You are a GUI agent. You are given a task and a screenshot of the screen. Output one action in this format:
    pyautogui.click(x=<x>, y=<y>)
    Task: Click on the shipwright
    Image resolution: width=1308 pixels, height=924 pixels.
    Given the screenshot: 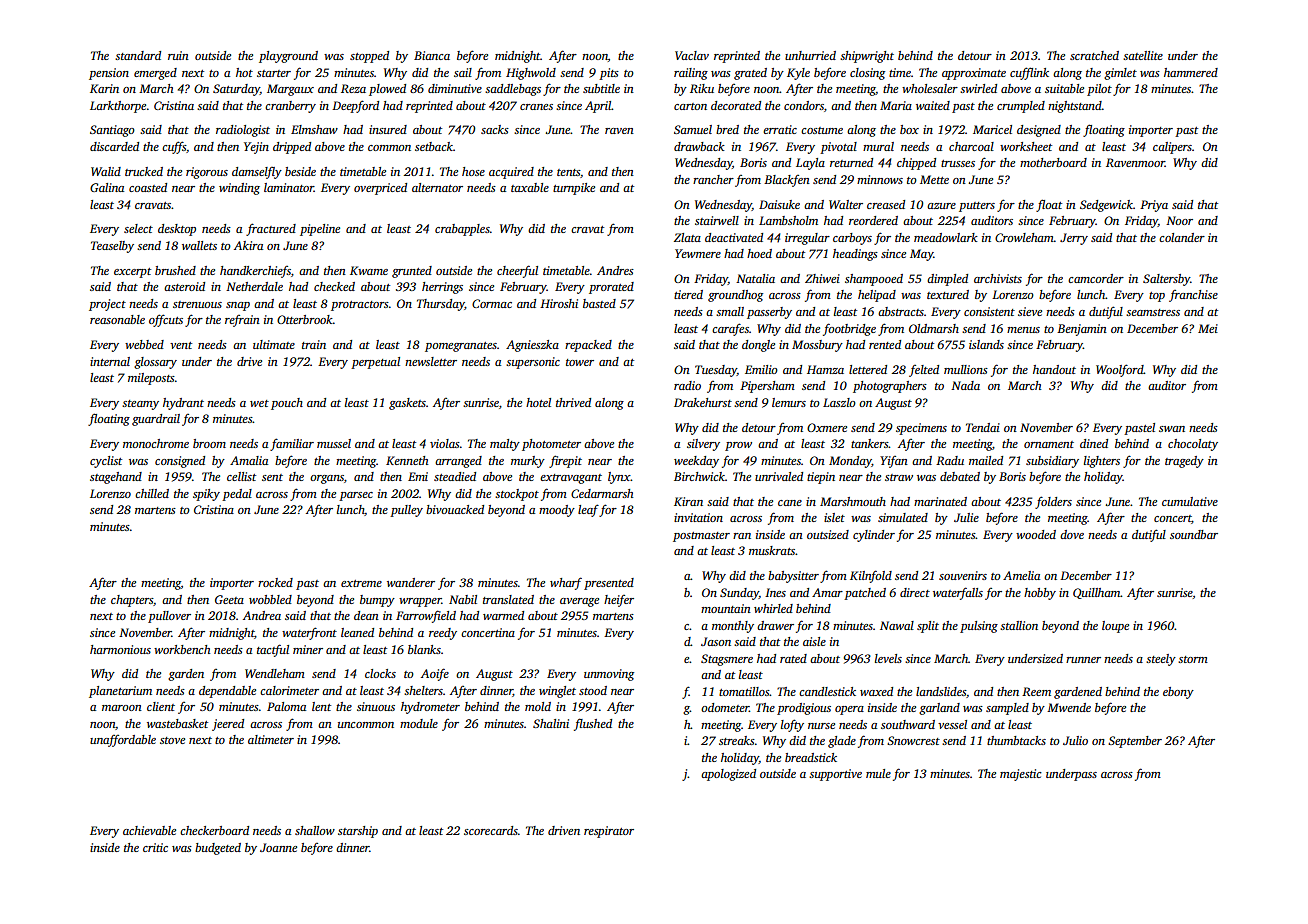 What is the action you would take?
    pyautogui.click(x=867, y=57)
